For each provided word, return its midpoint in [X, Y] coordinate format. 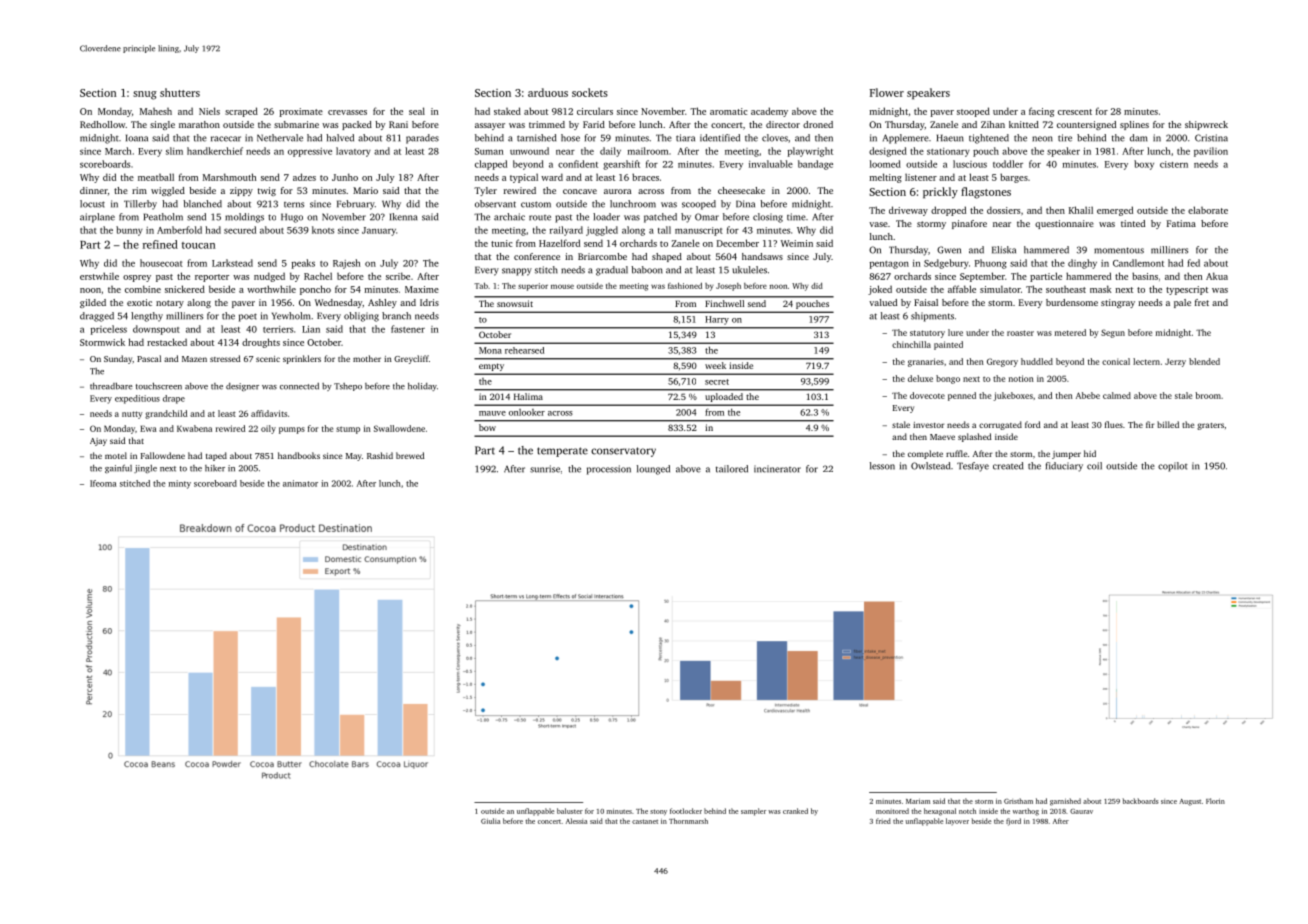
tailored [732, 469]
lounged [653, 470]
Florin [1215, 801]
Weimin [797, 243]
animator [300, 483]
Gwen [949, 250]
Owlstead [930, 466]
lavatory [353, 152]
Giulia [490, 821]
